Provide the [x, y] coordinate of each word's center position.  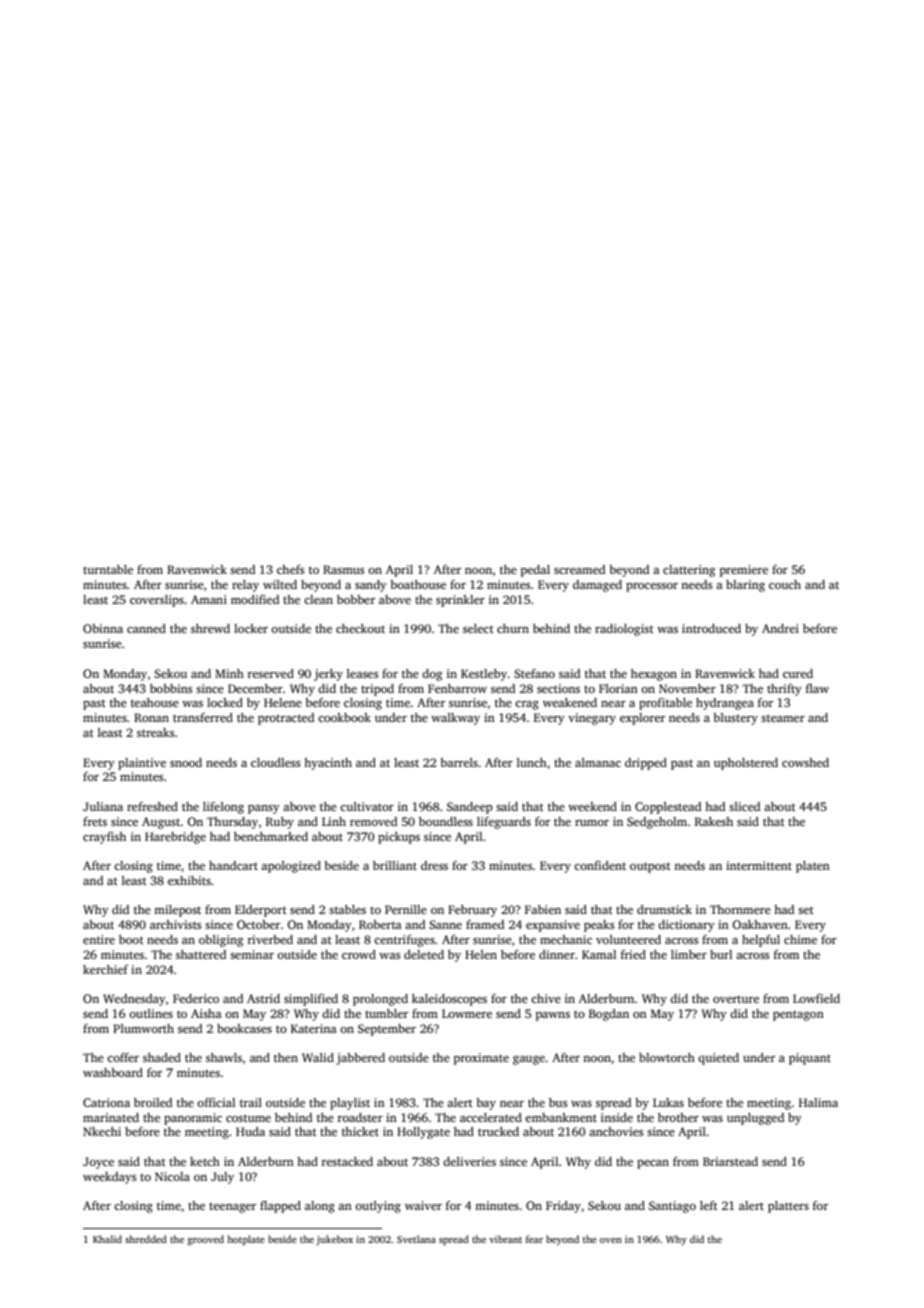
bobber [356, 599]
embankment [561, 1117]
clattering [689, 571]
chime [800, 939]
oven [611, 1240]
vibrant [505, 1239]
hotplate [246, 1240]
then [286, 1057]
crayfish [104, 838]
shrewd [210, 628]
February [472, 911]
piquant [810, 1059]
